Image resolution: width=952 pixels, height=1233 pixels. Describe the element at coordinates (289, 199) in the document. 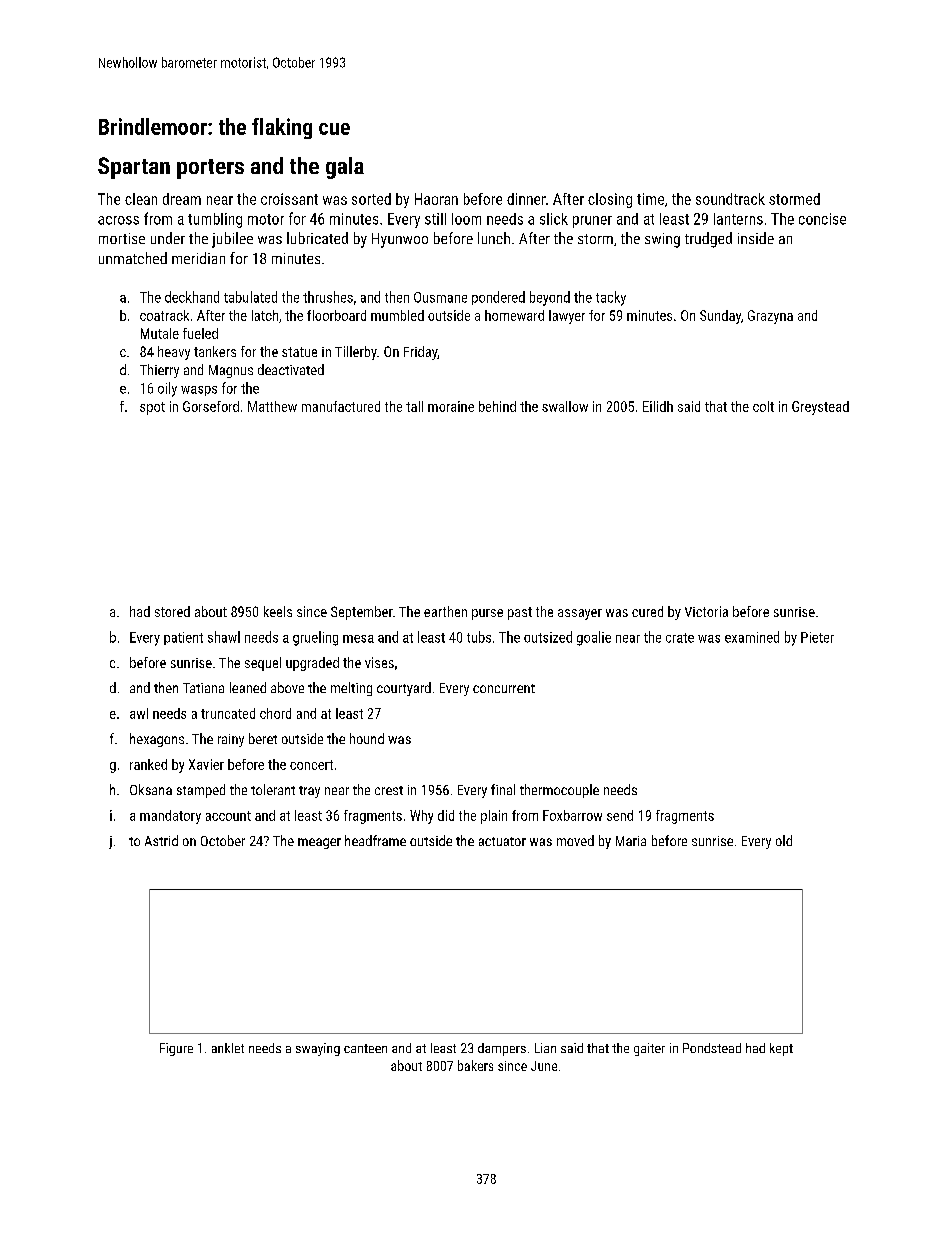

I see `croissant` at that location.
